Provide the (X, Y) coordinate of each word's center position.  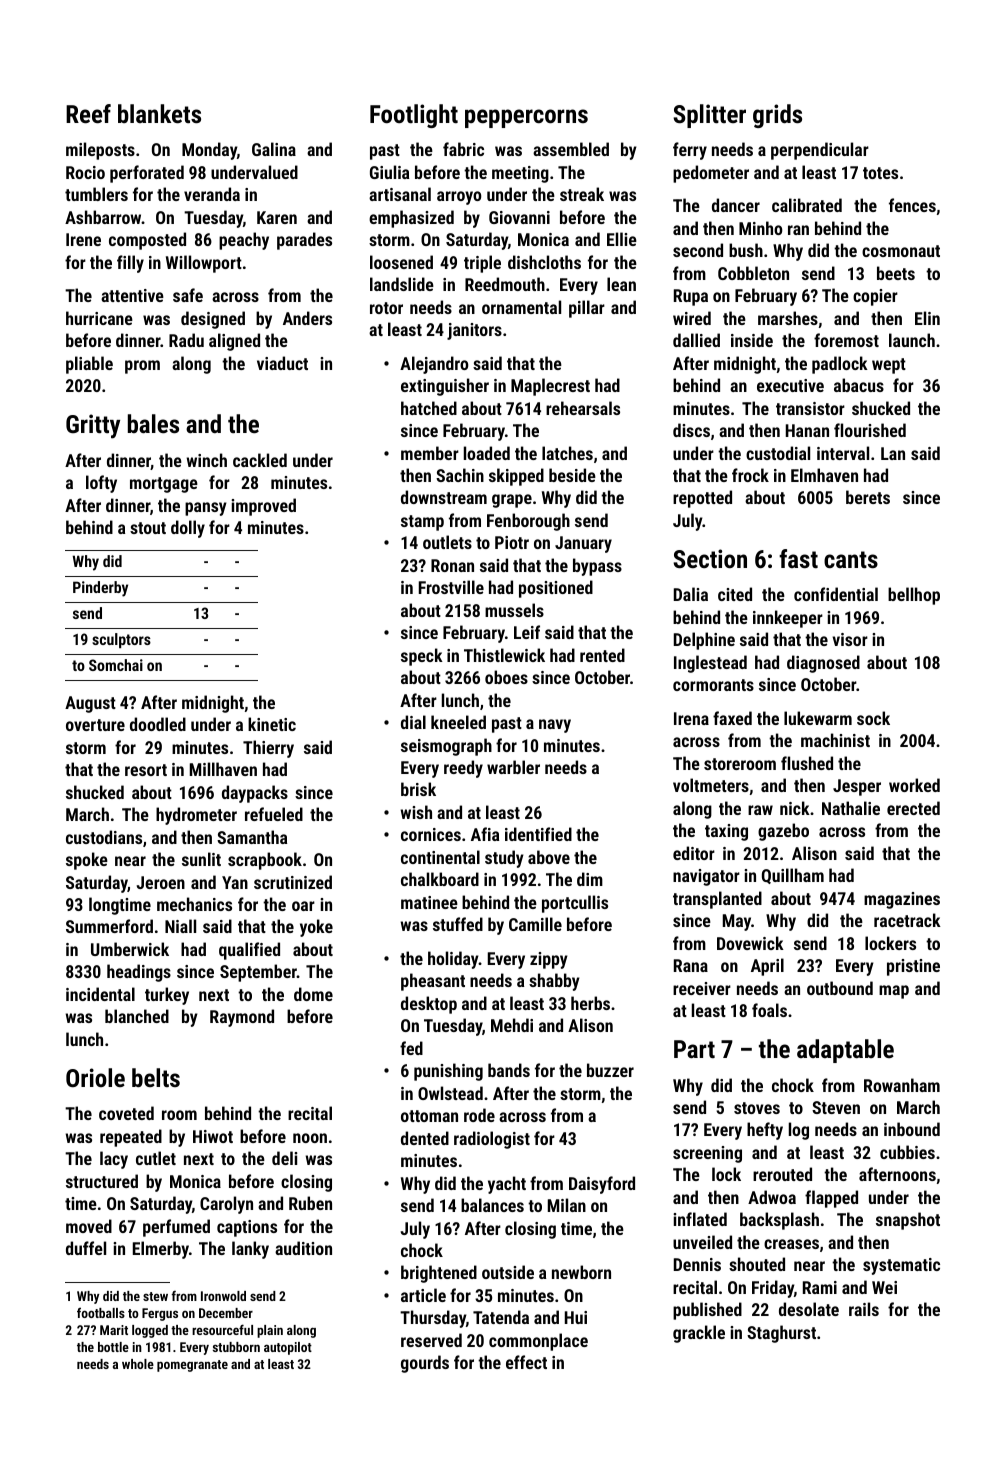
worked (914, 785)
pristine (913, 967)
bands (509, 1070)
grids (777, 116)
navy (555, 726)
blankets (159, 113)
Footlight (414, 116)
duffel (86, 1248)
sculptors (121, 640)
